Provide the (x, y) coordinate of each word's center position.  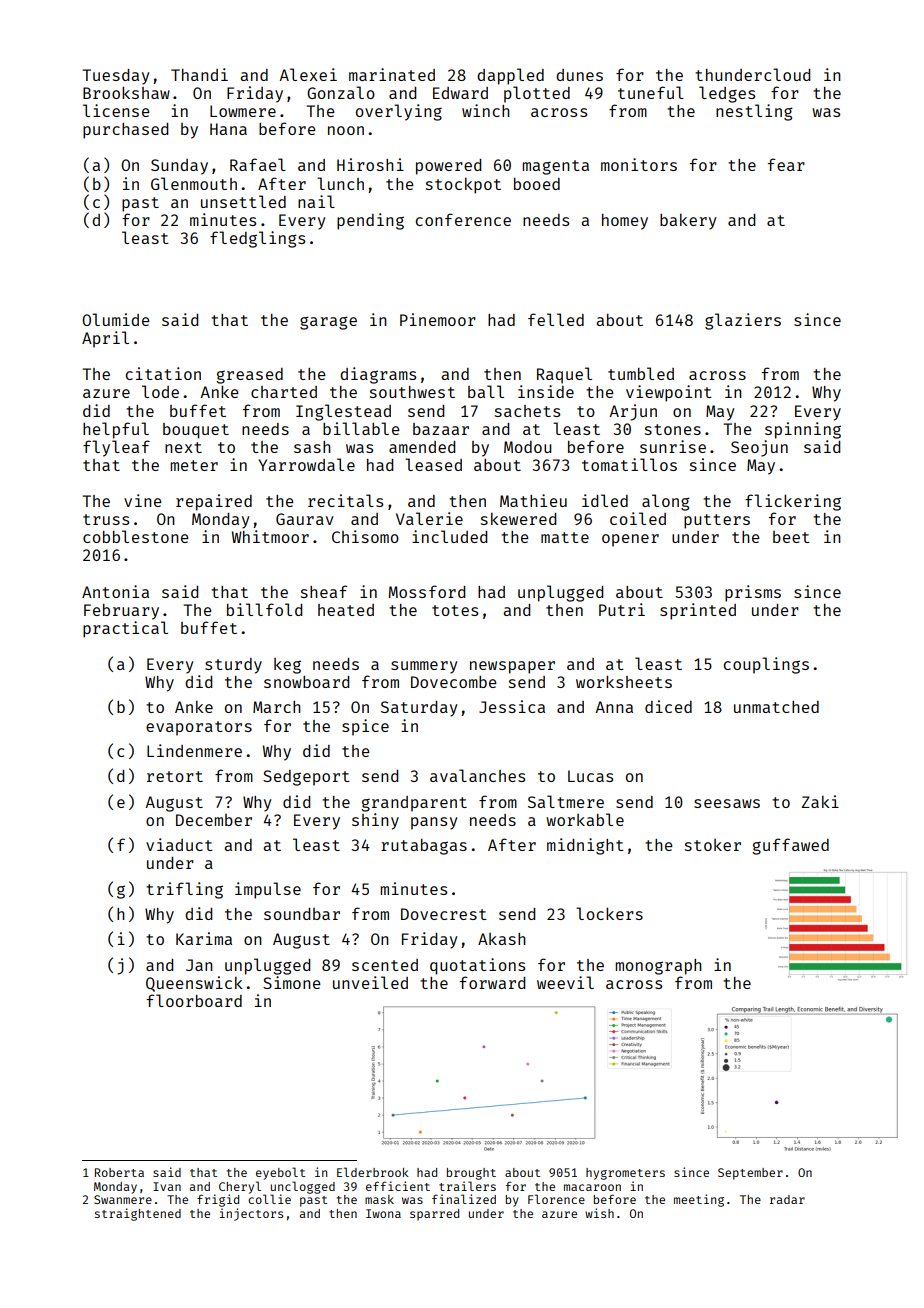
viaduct (179, 844)
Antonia (115, 591)
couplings (766, 665)
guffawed (790, 846)
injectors (251, 1214)
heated (346, 610)
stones (673, 429)
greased (249, 376)
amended (422, 447)
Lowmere (243, 111)
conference (463, 219)
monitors (639, 164)
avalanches (477, 775)
